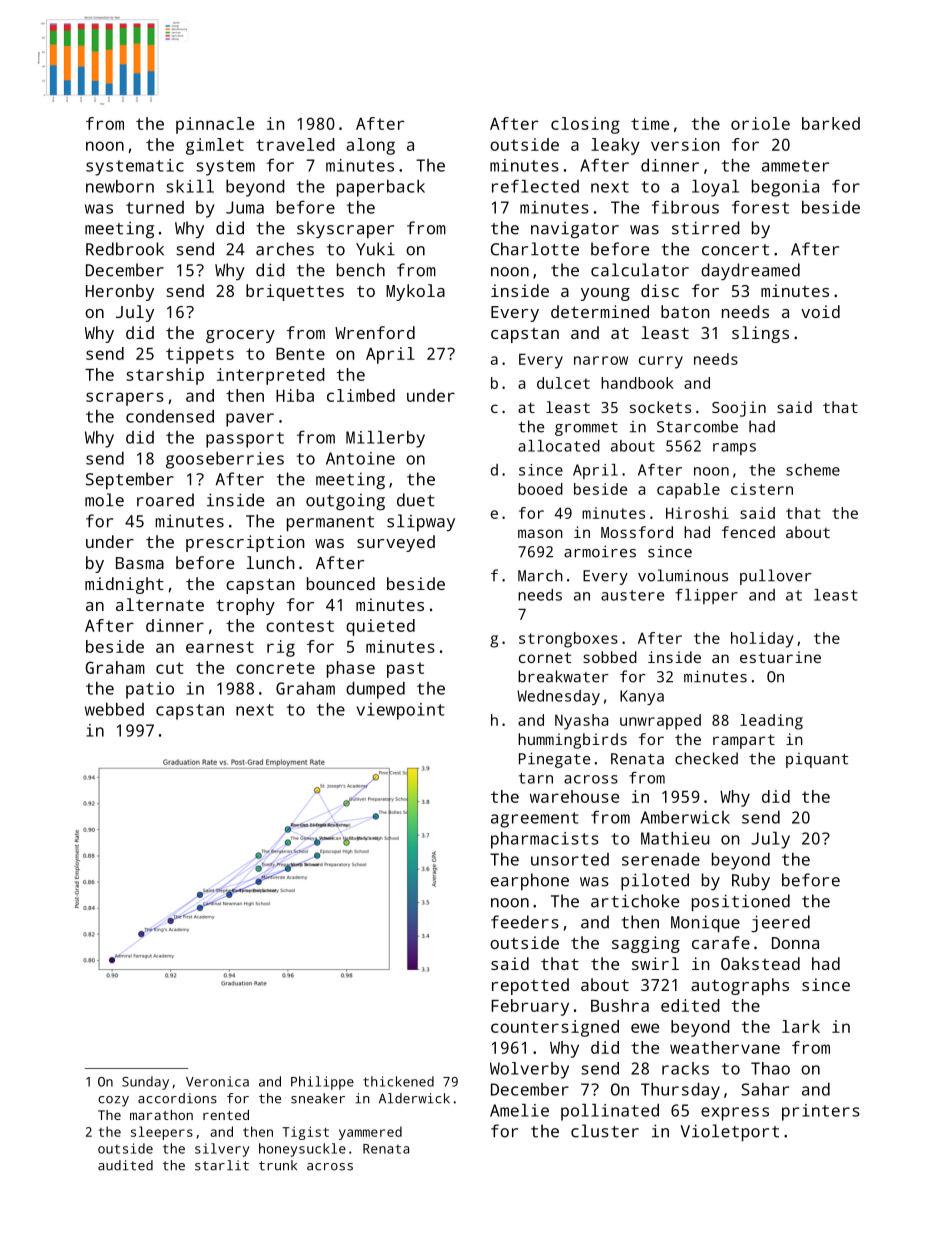  I want to click on agreement, so click(534, 820).
